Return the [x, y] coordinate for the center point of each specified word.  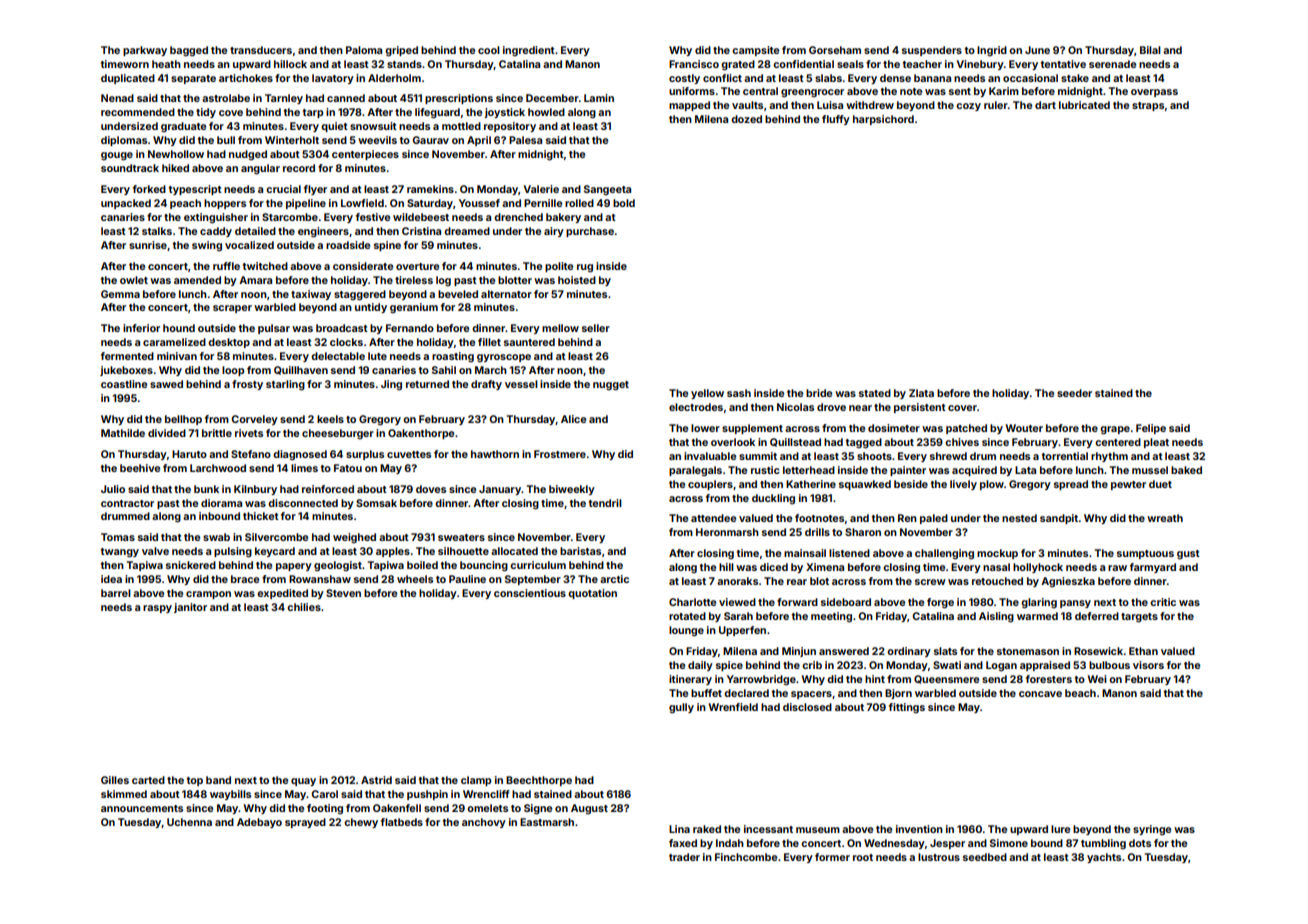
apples [393, 552]
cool [489, 50]
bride [819, 393]
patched [966, 429]
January [500, 490]
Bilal [1150, 50]
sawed [166, 384]
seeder [1074, 393]
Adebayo [259, 823]
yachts [1104, 858]
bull [226, 140]
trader [684, 857]
